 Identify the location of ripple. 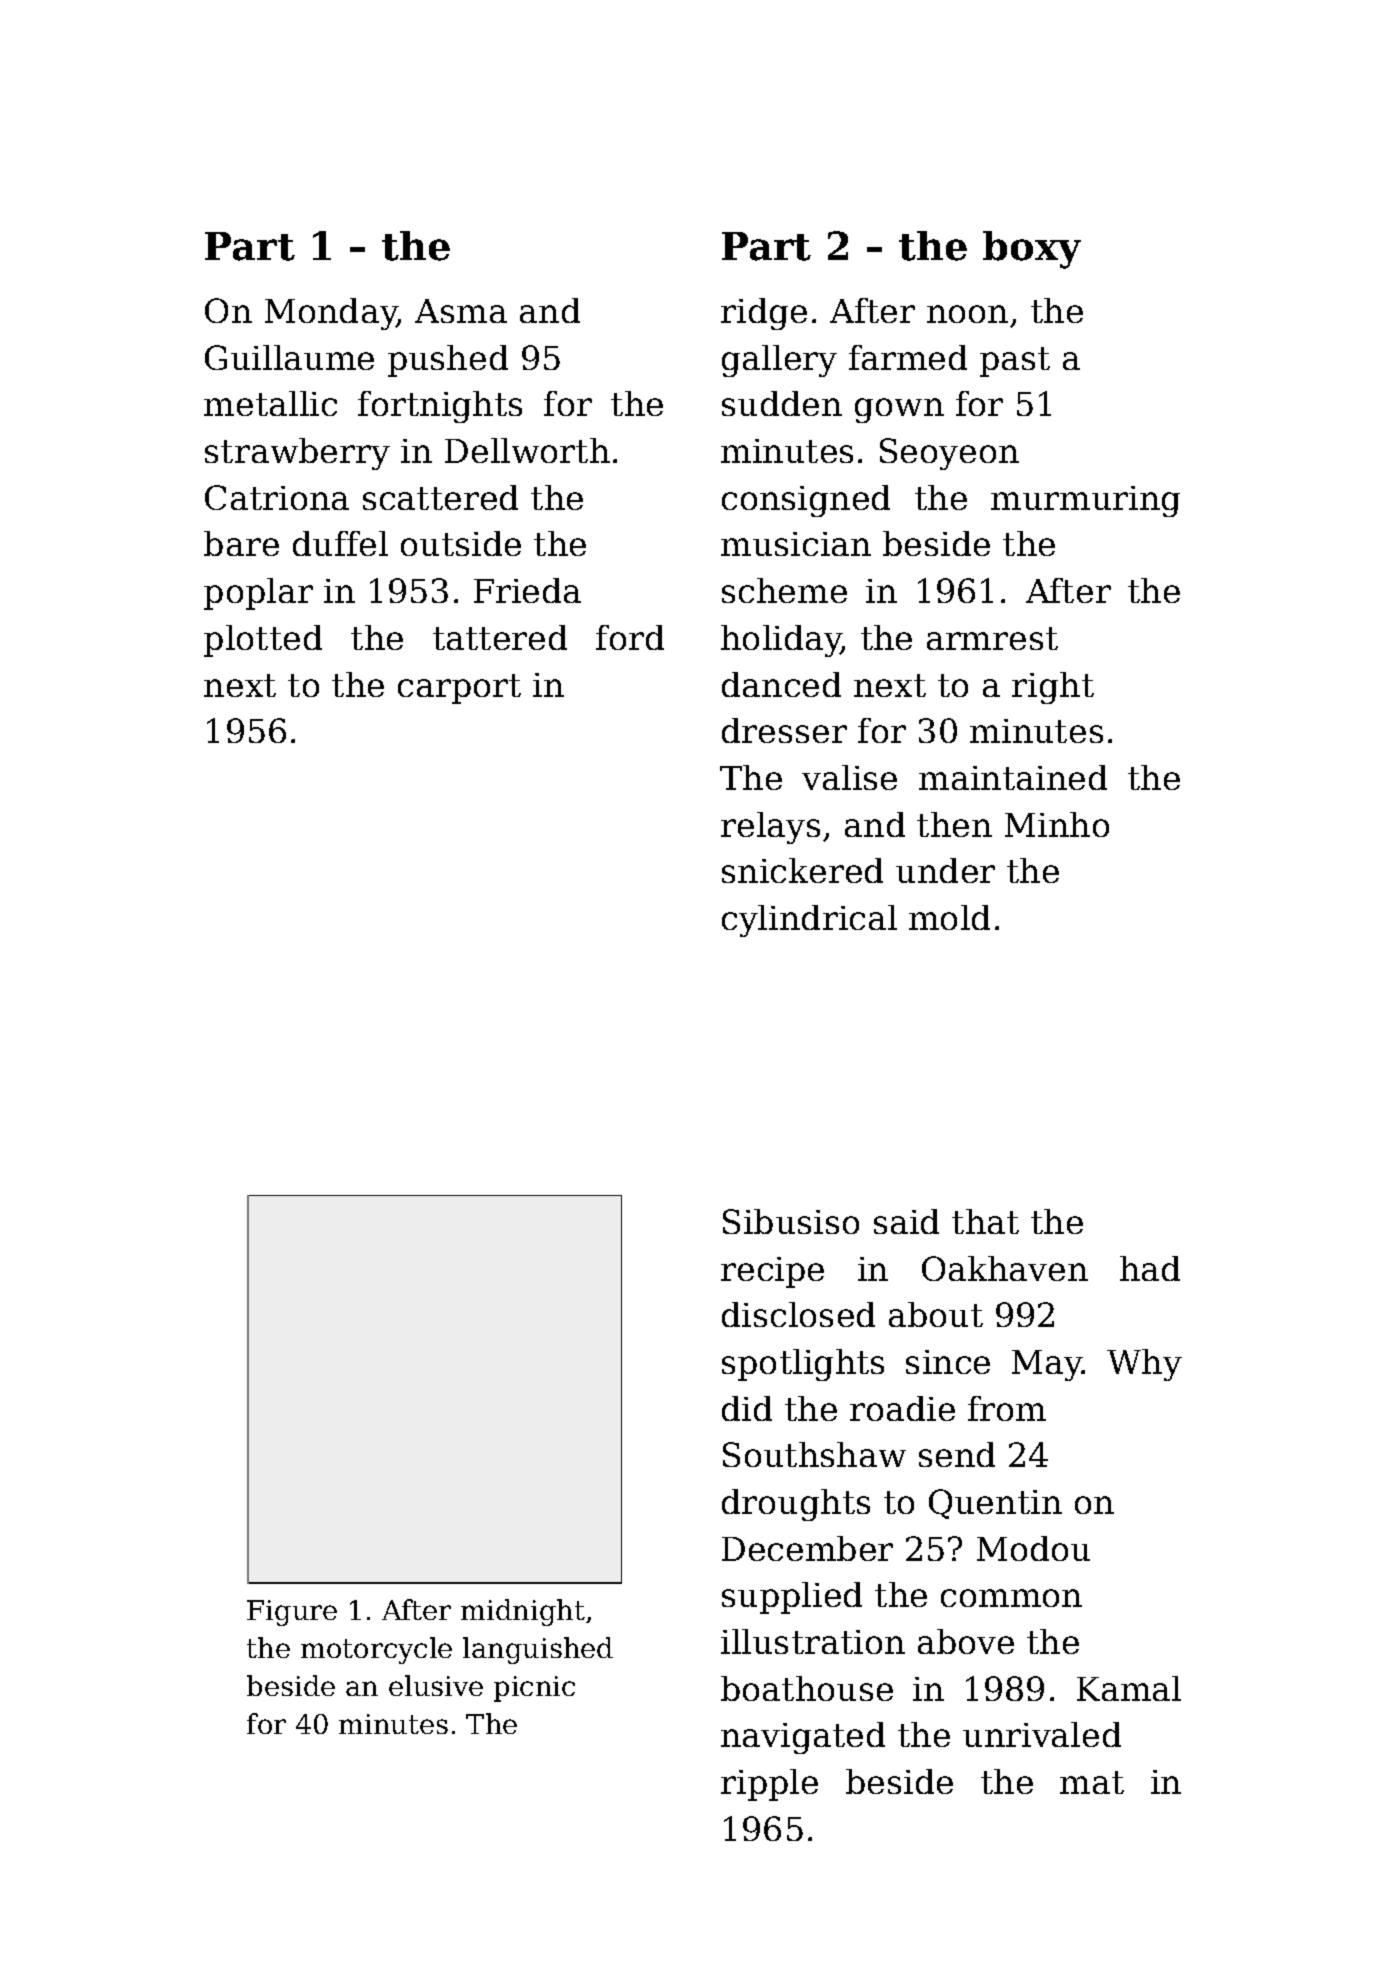
(769, 1785).
